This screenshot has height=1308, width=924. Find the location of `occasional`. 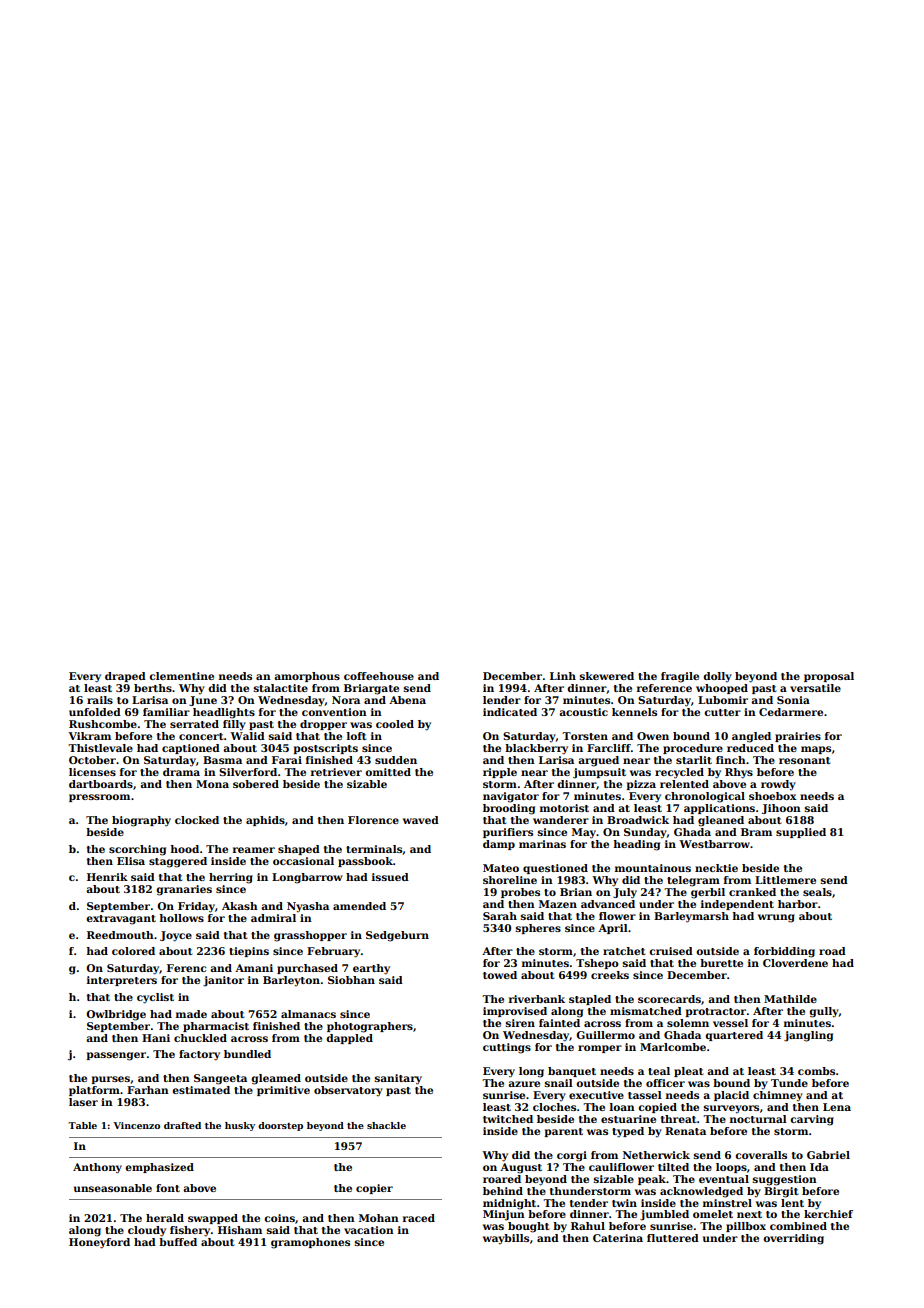

occasional is located at coordinates (303, 861).
